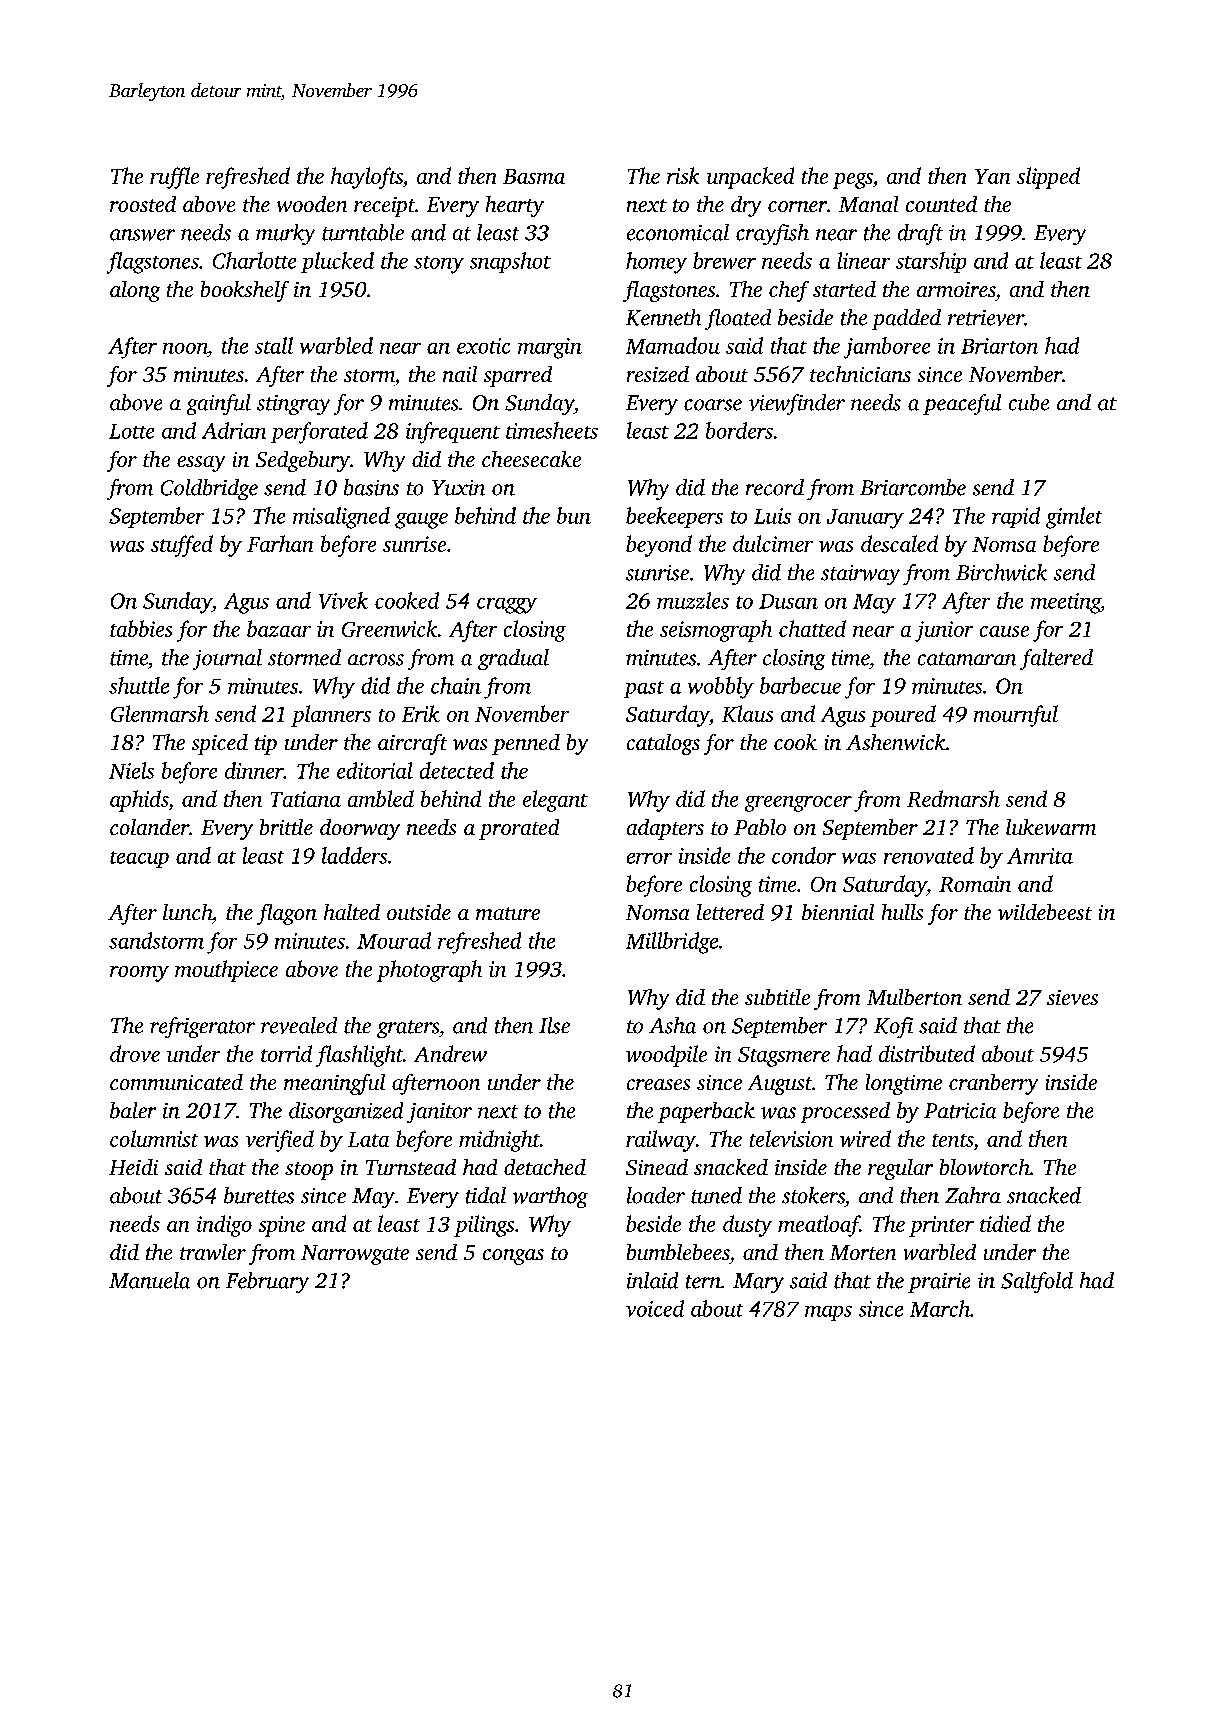 This page has width=1225, height=1733. What do you see at coordinates (513, 659) in the page?
I see `gradual` at bounding box center [513, 659].
